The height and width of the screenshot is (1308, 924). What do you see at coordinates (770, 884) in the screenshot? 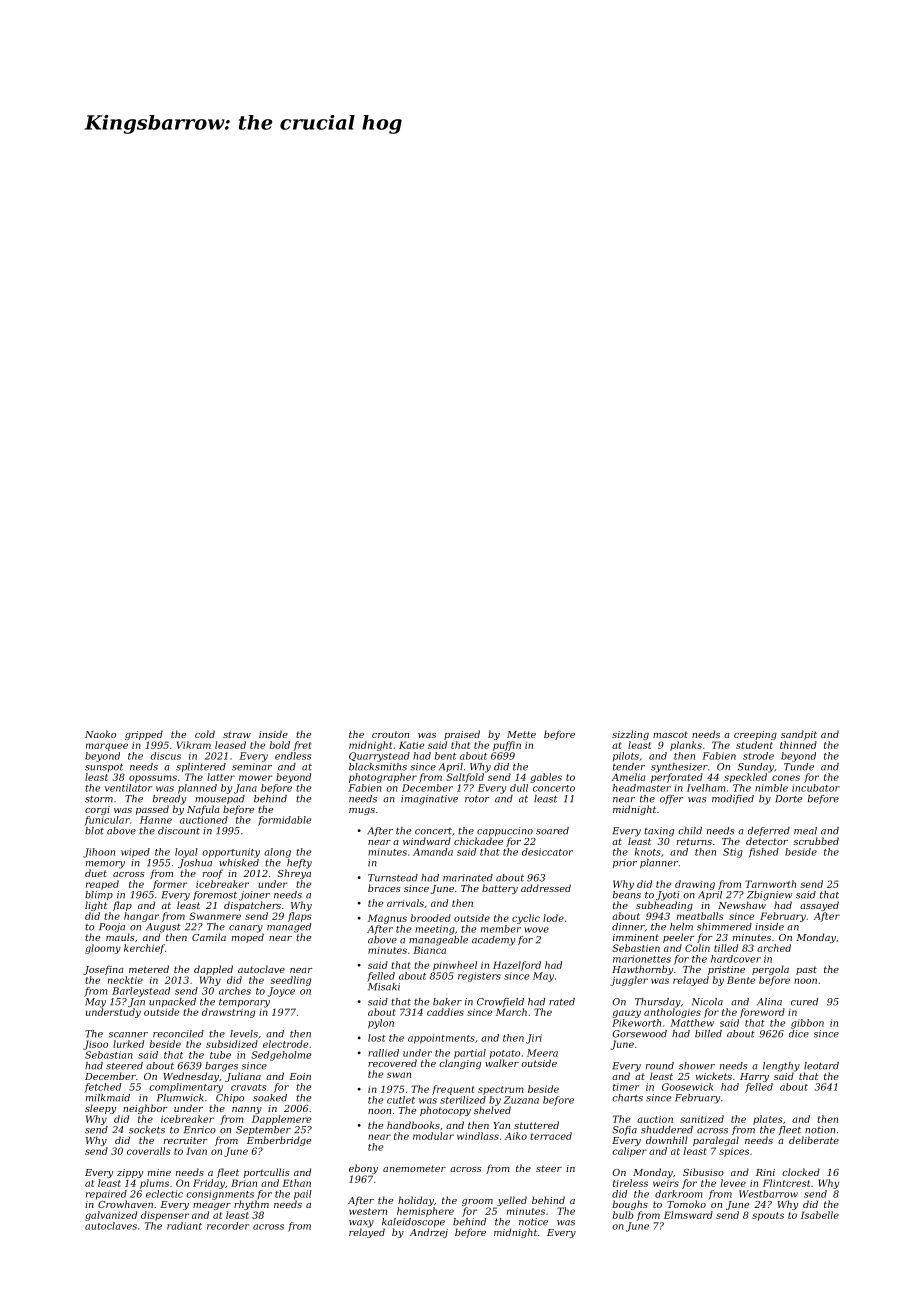
I see `Tarnworth` at bounding box center [770, 884].
